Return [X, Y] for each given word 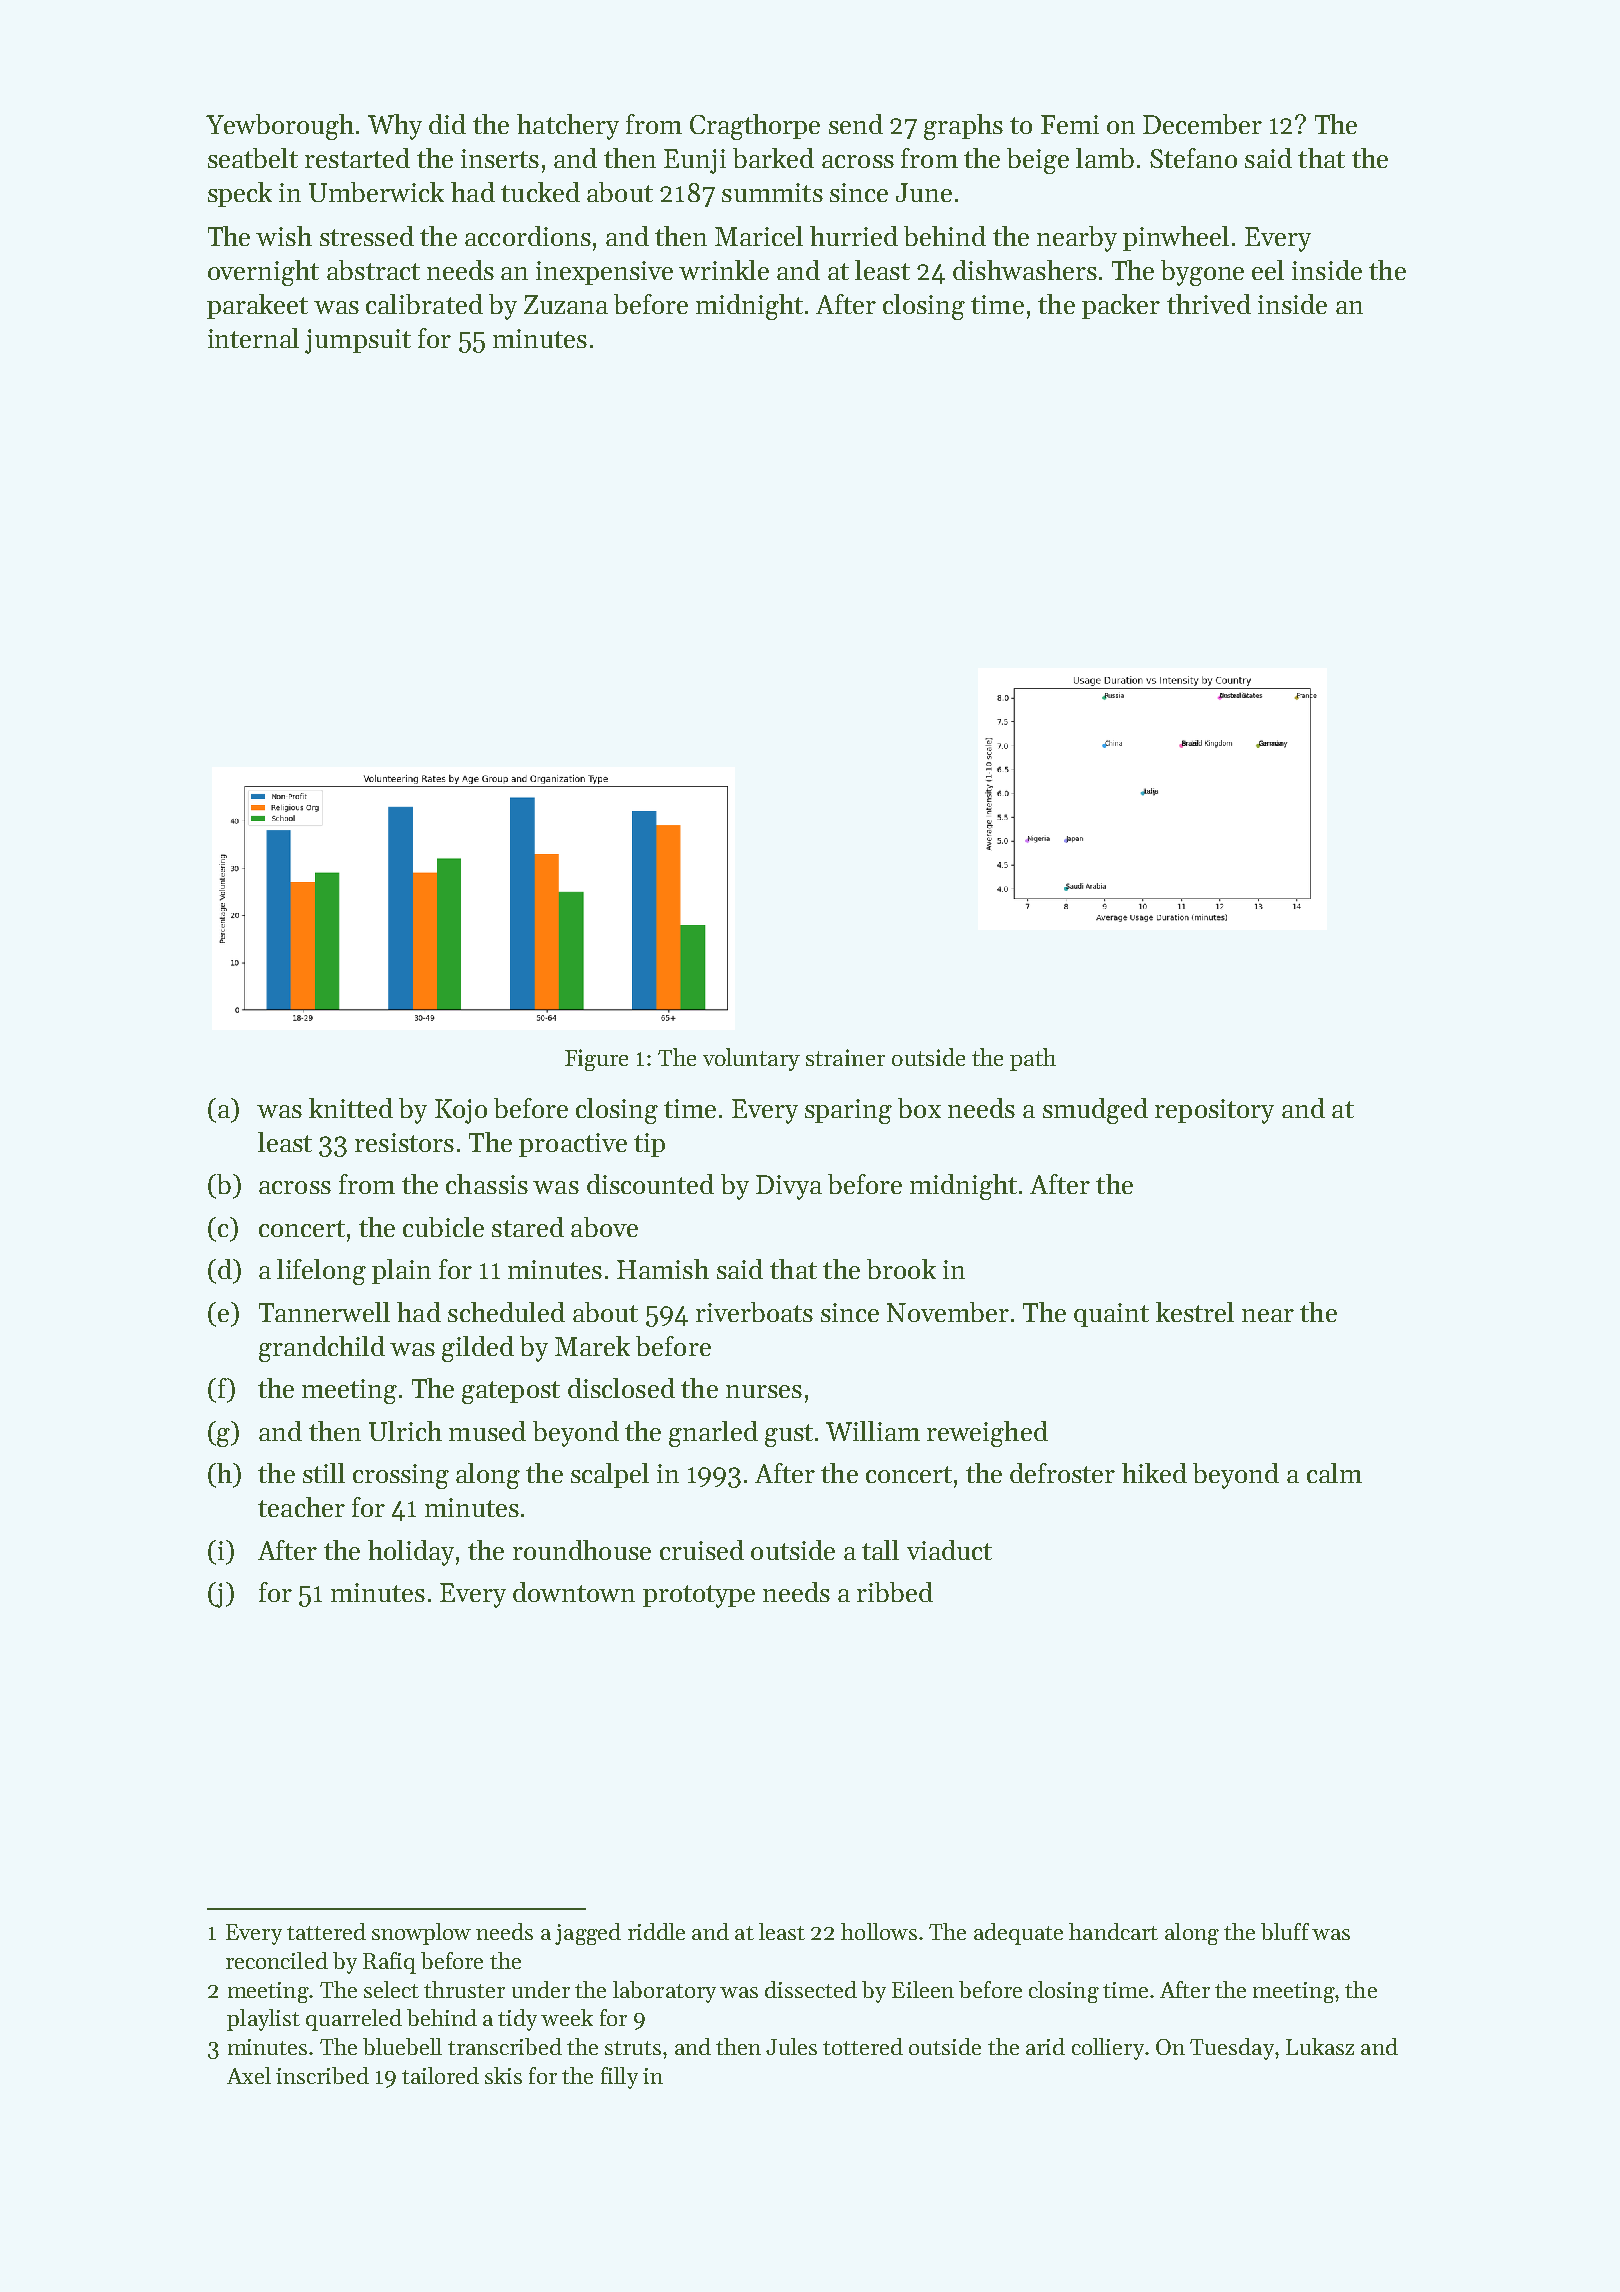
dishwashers [1025, 270]
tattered [326, 1931]
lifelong [321, 1272]
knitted [351, 1108]
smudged [1095, 1111]
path [1033, 1059]
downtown [574, 1592]
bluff [1285, 1931]
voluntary [751, 1059]
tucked [540, 192]
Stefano [1193, 158]
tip [649, 1145]
